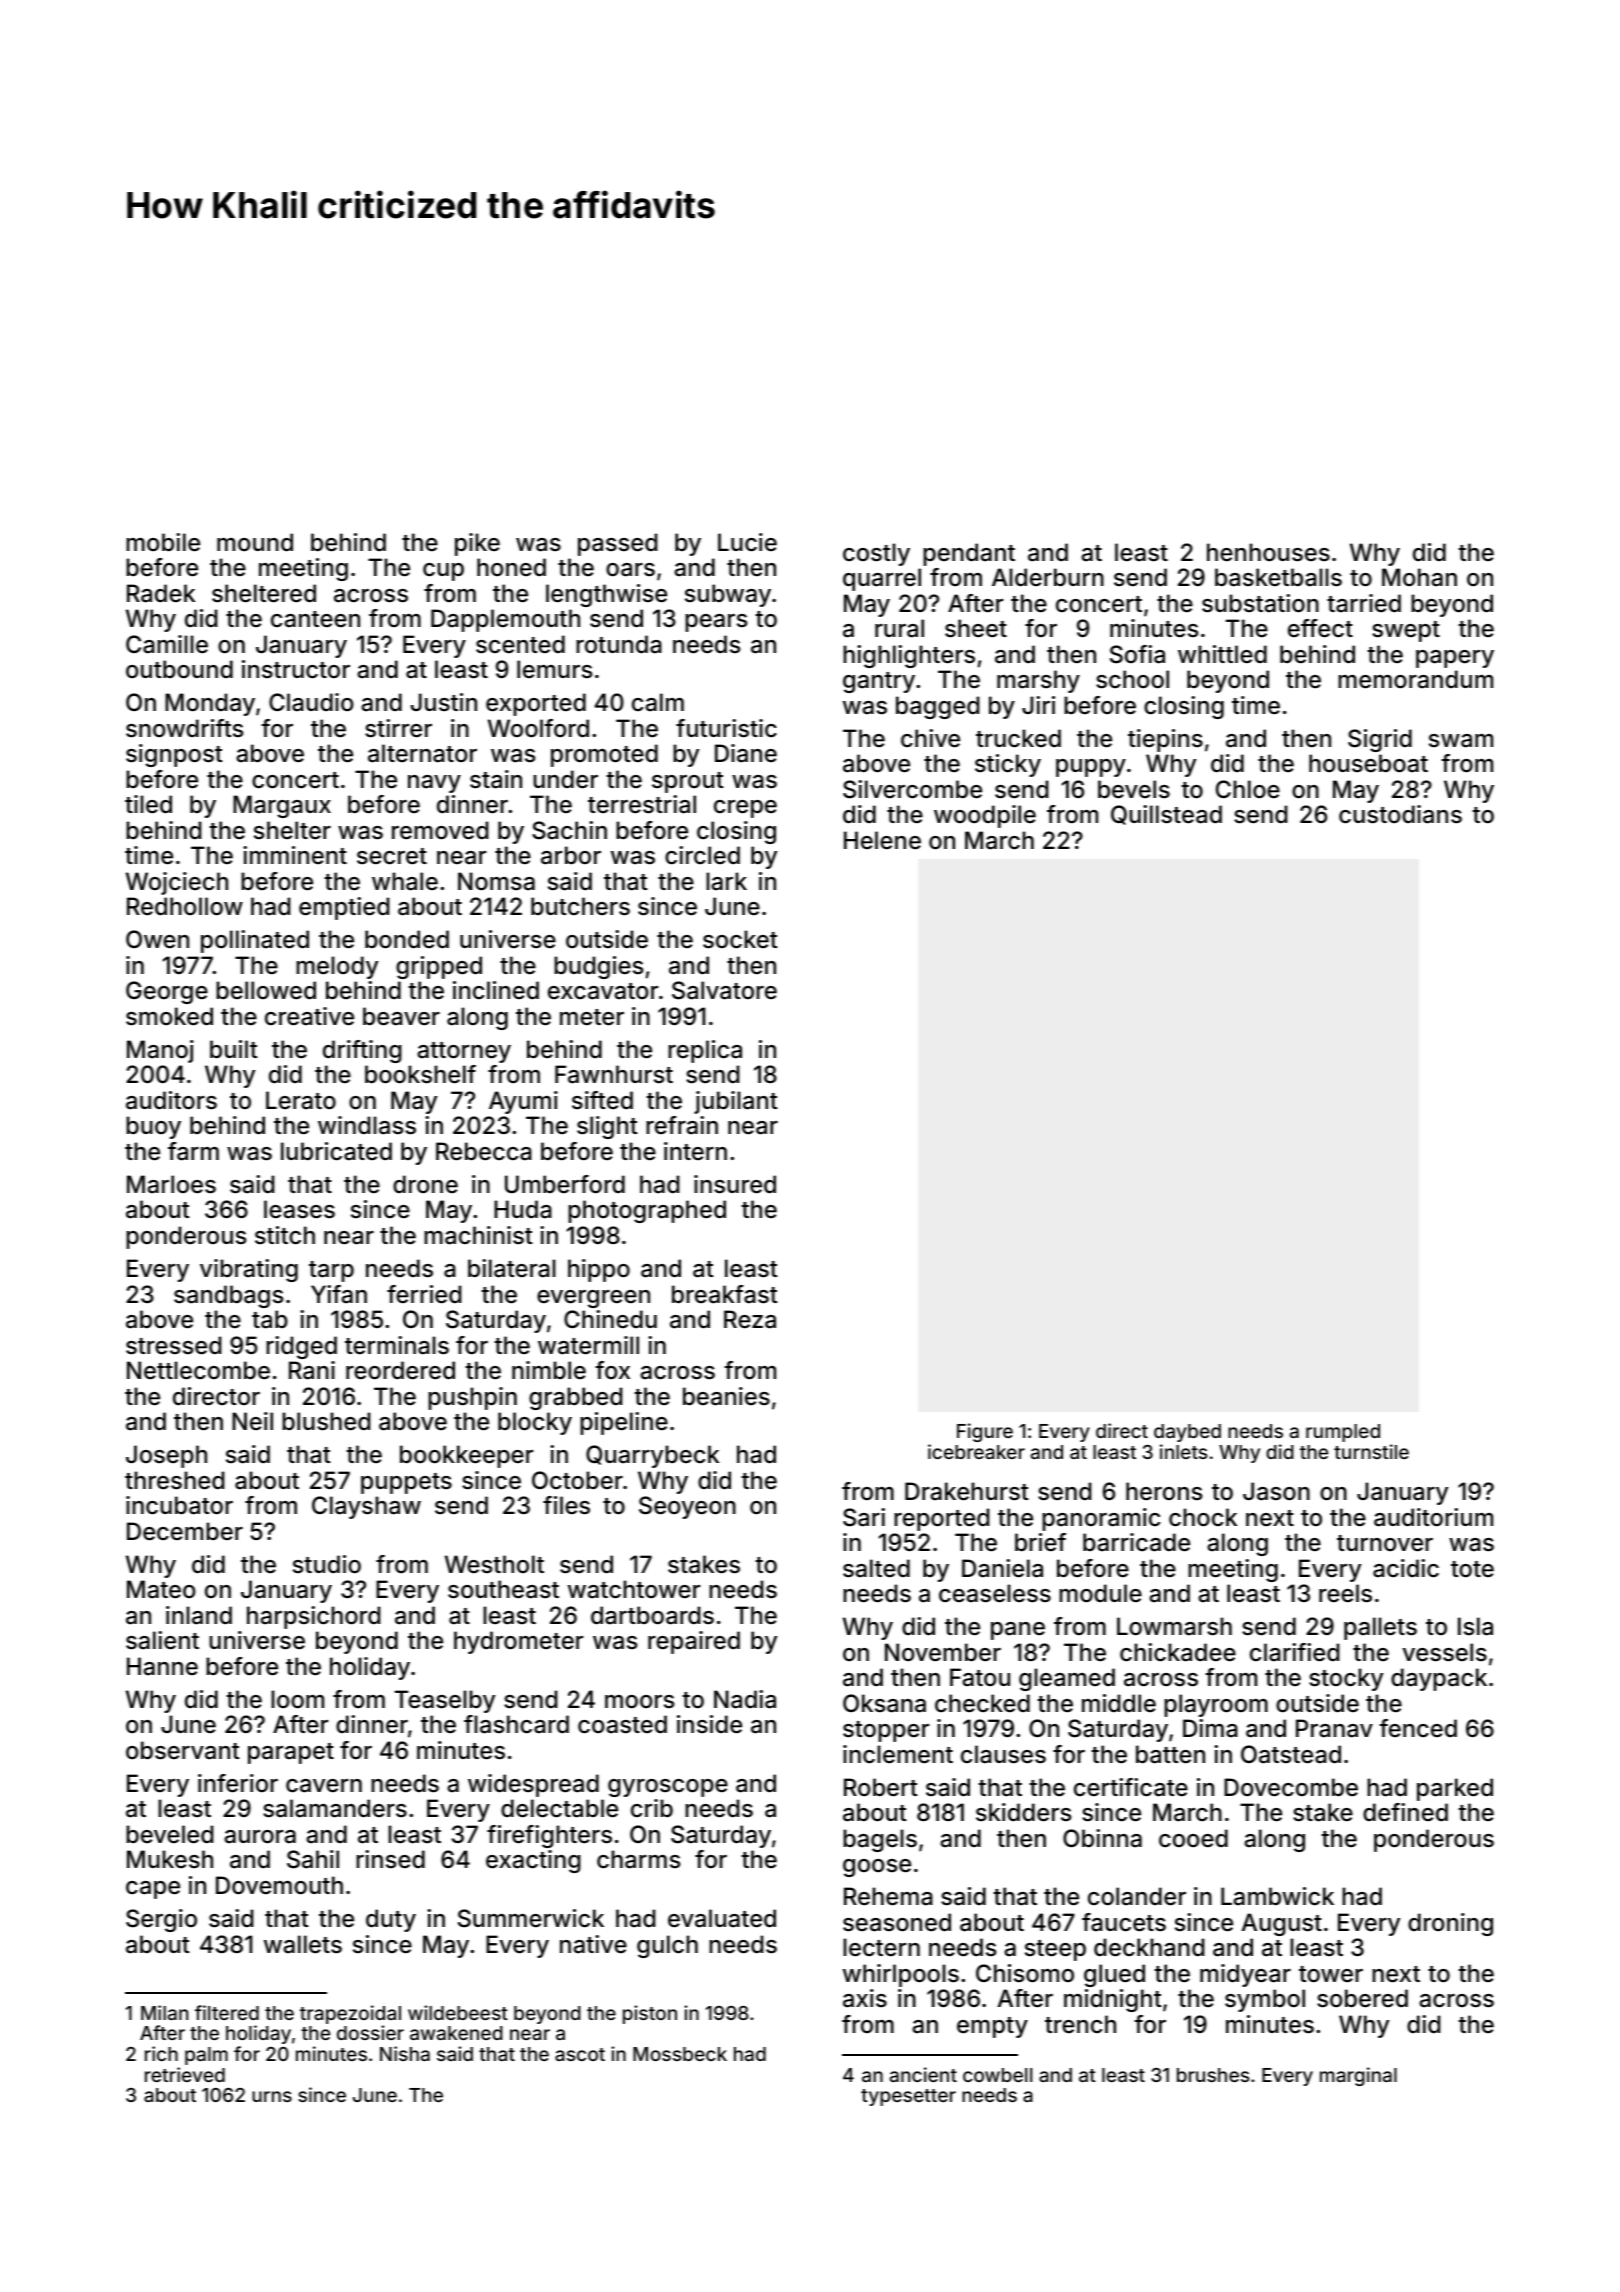 The width and height of the page is (1620, 2292). Describe the element at coordinates (425, 1184) in the page. I see `drone` at that location.
